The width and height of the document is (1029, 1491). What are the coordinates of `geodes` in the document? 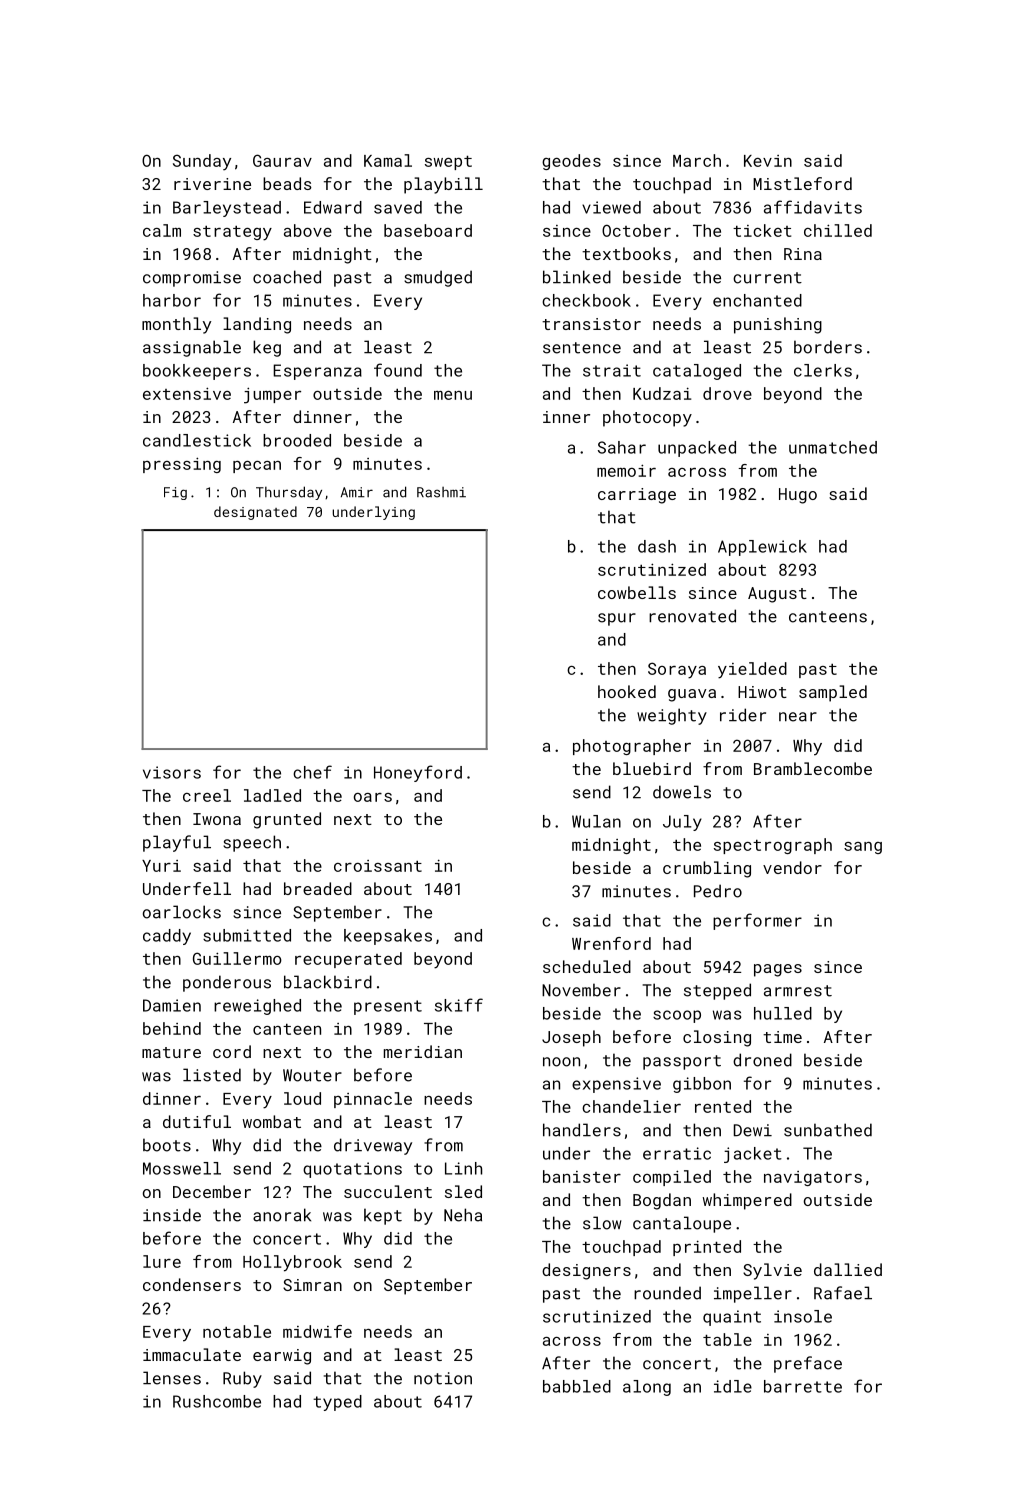 It's located at (571, 162).
